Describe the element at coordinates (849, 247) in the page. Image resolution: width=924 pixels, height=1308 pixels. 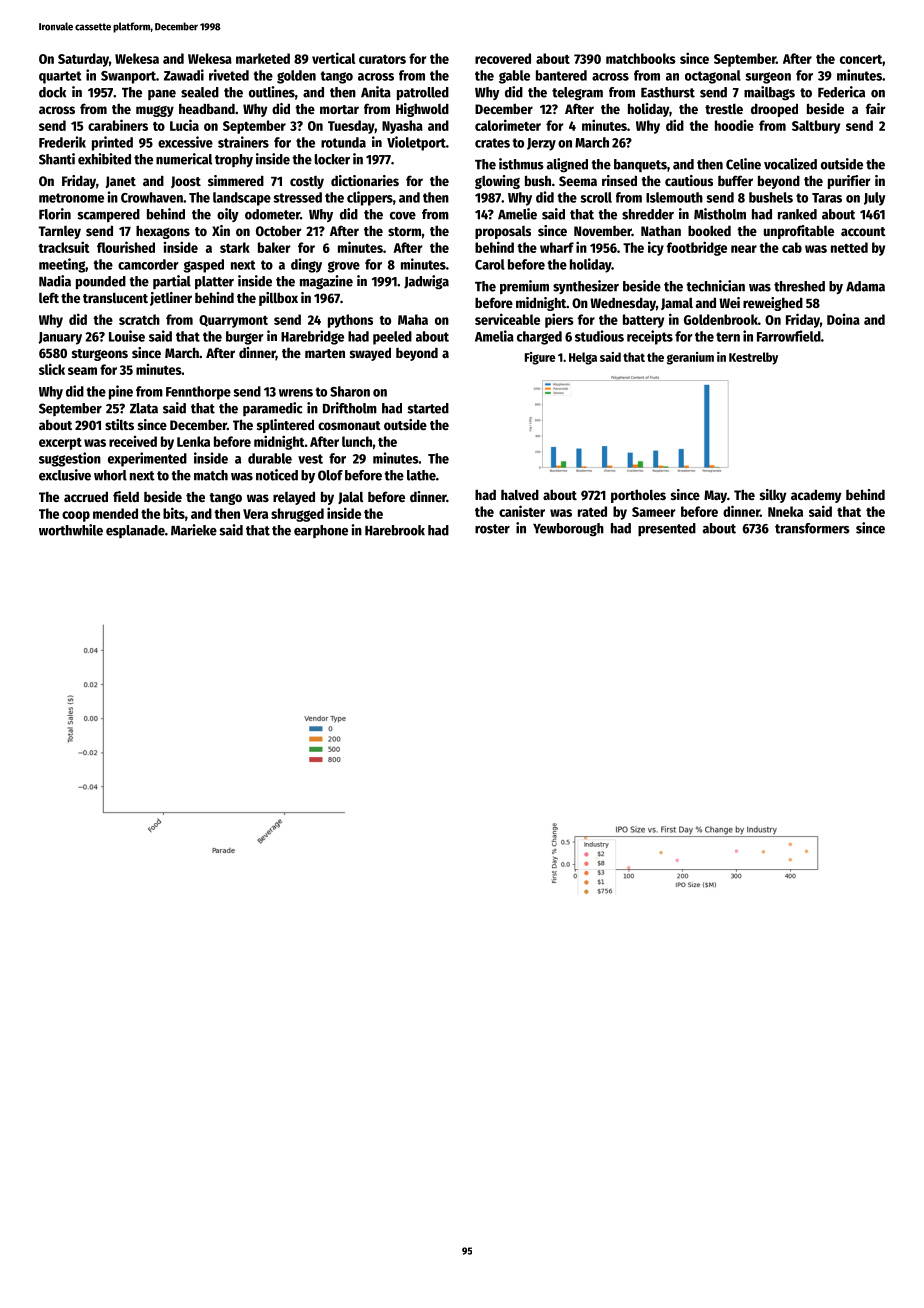
I see `netted` at that location.
